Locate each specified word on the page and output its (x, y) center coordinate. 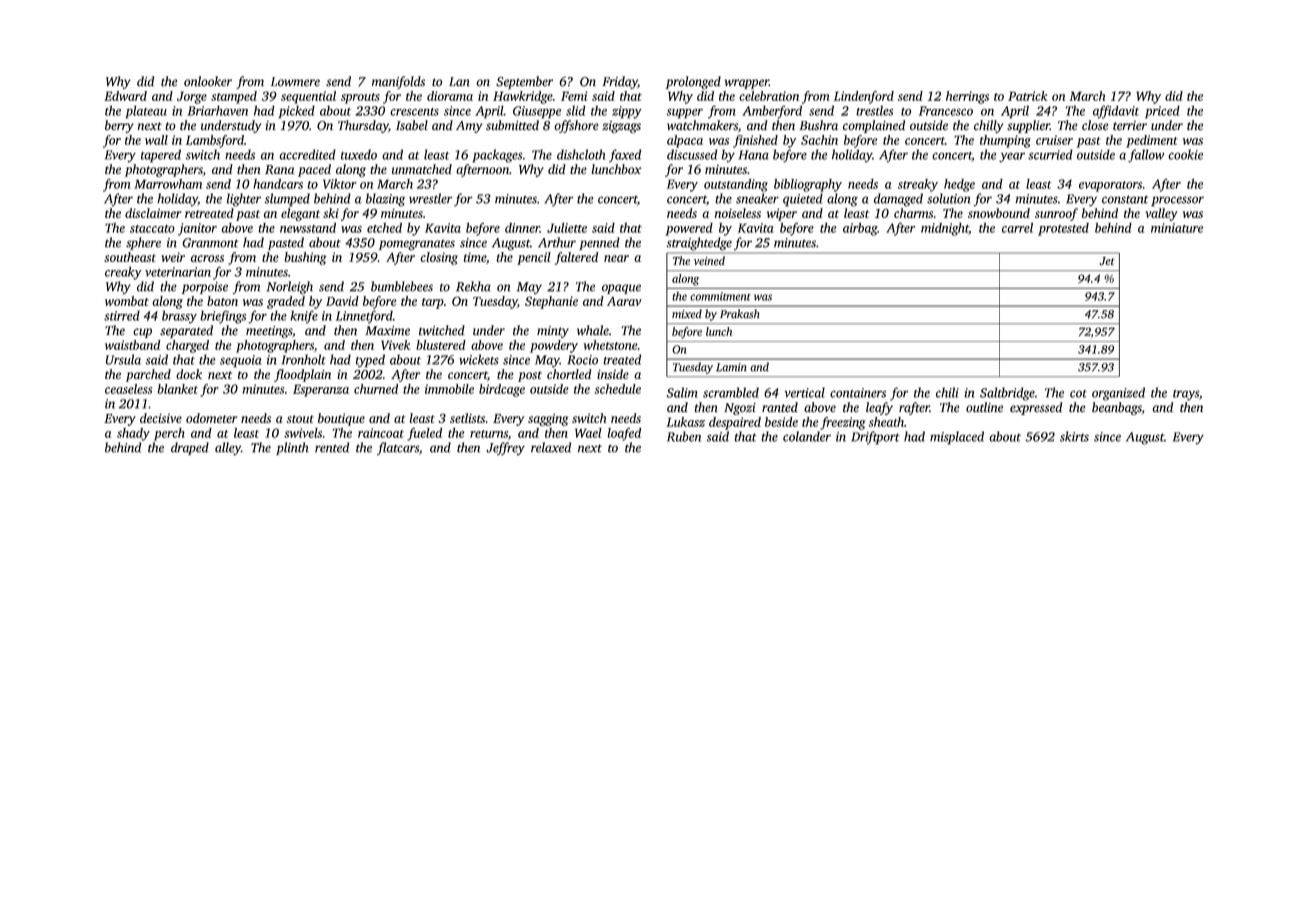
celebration (769, 96)
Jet (1107, 261)
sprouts (360, 98)
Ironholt (304, 359)
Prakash (740, 314)
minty (553, 332)
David (342, 301)
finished (755, 141)
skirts (1074, 436)
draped (190, 448)
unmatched (422, 169)
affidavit (1116, 112)
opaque (621, 289)
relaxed (551, 447)
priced (1162, 112)
